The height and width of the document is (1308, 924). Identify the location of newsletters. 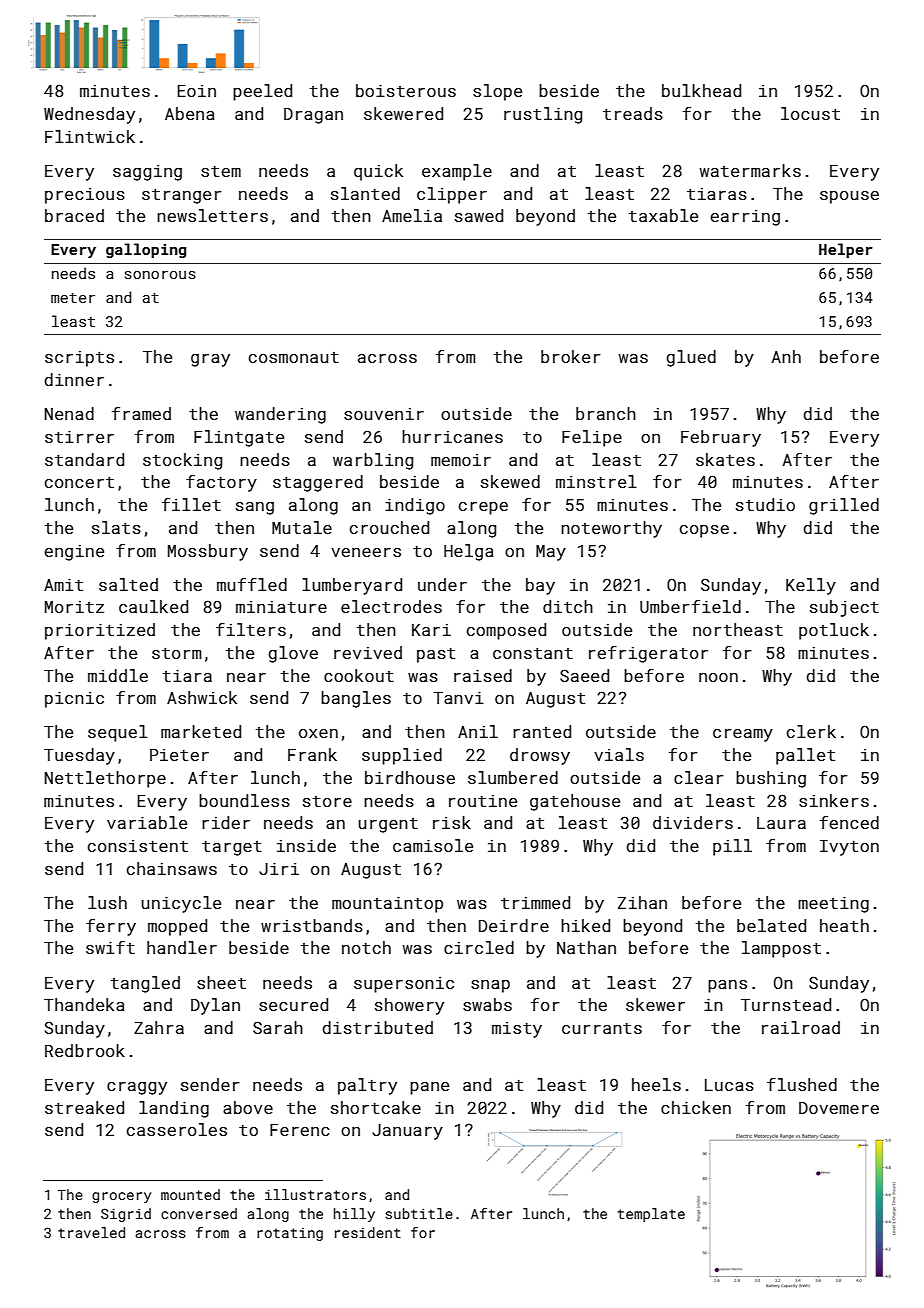
(212, 215).
